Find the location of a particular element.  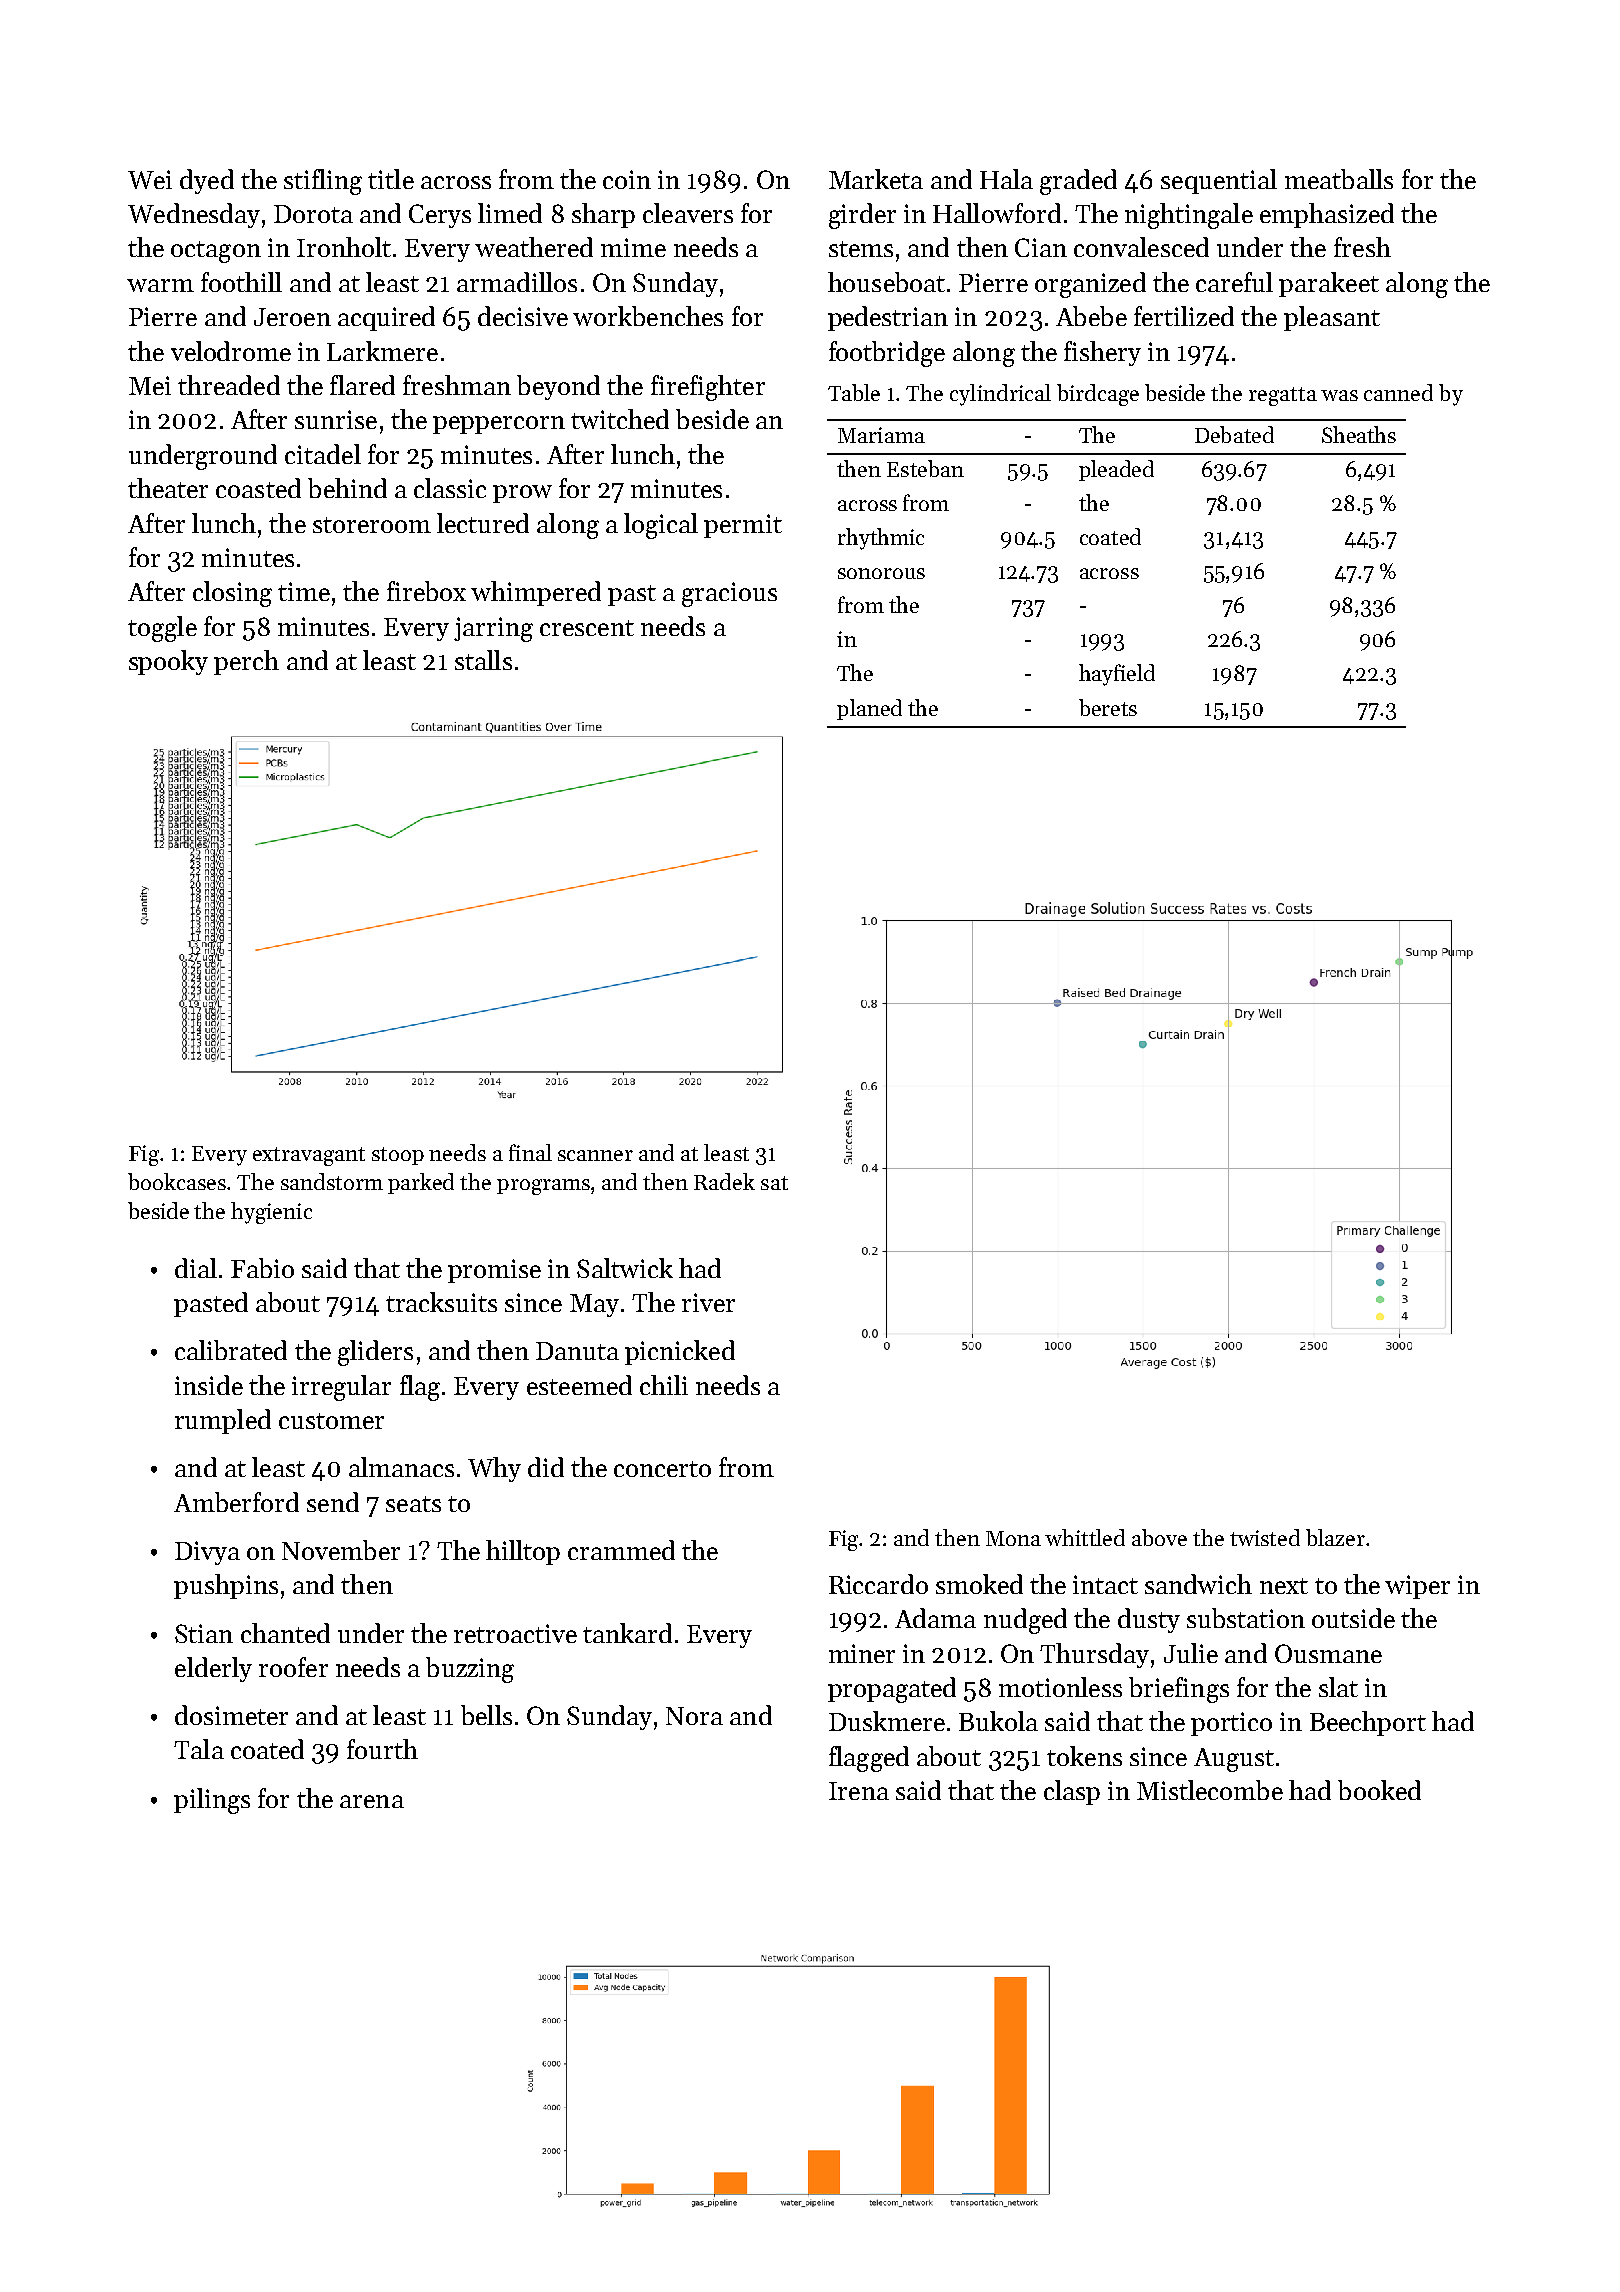

footbridge is located at coordinates (887, 354).
